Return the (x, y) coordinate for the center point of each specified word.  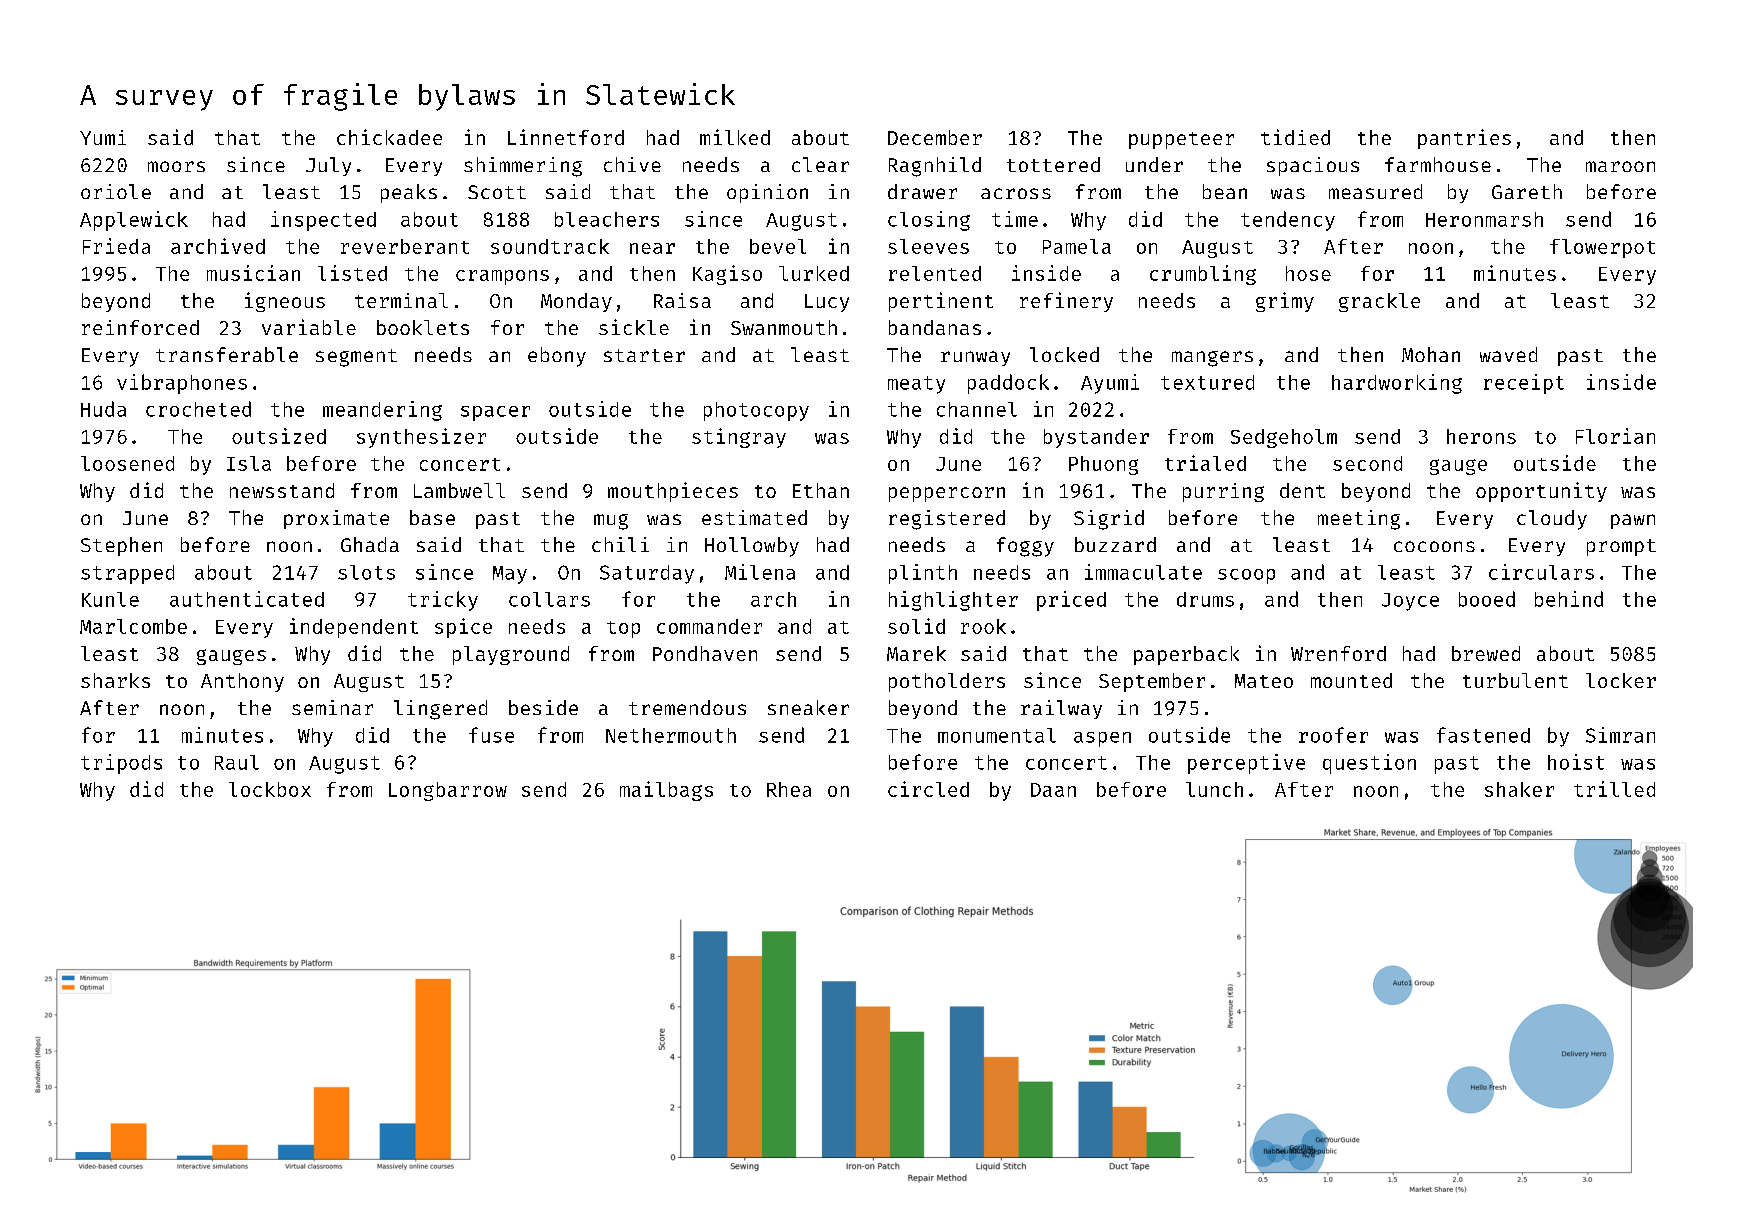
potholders (947, 682)
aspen (1102, 739)
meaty (916, 385)
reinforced (140, 327)
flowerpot (1602, 248)
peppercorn (947, 494)
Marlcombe (133, 626)
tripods (121, 764)
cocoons (1434, 546)
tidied (1295, 137)
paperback (1186, 655)
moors (176, 166)
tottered (1053, 164)
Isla (249, 463)
